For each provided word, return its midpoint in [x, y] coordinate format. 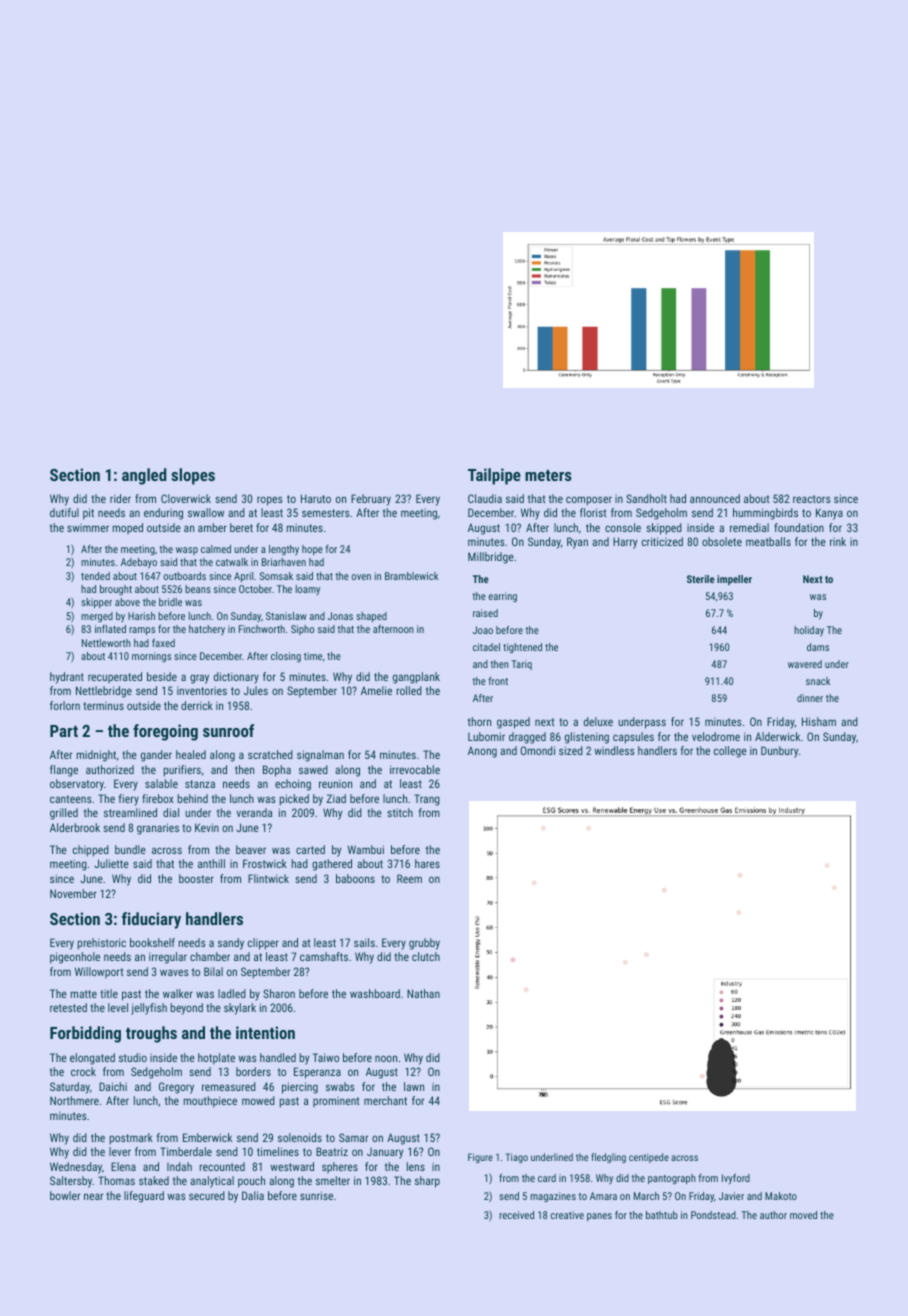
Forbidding [85, 1034]
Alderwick [777, 736]
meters [548, 475]
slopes [193, 476]
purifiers [182, 771]
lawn [414, 1086]
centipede [649, 1158]
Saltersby [71, 1182]
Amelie [376, 690]
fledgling [608, 1158]
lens [416, 1166]
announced [715, 498]
